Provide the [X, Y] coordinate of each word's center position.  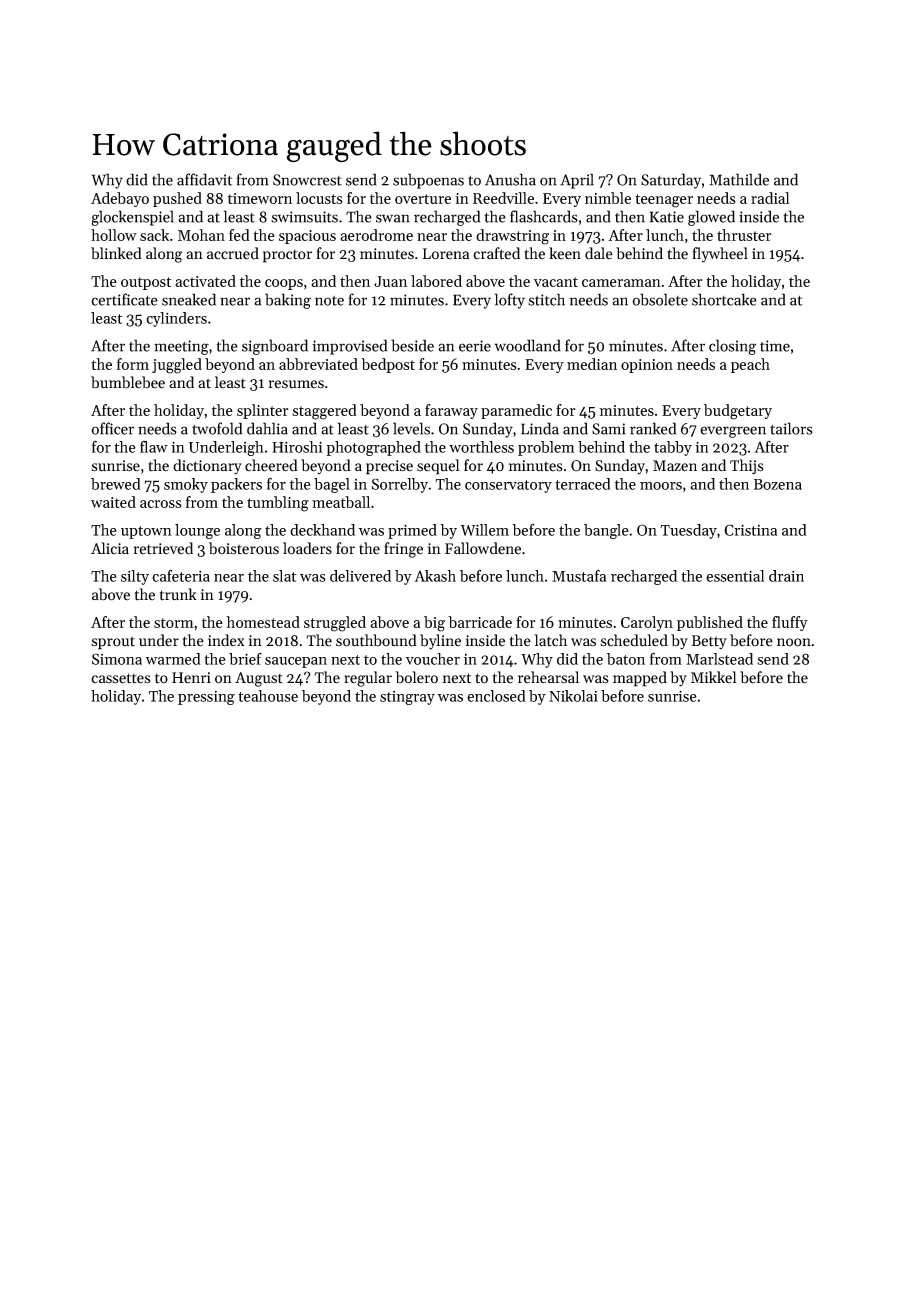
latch [550, 640]
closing [732, 347]
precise [389, 467]
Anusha [510, 179]
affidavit [204, 179]
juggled [177, 366]
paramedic [516, 411]
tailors [791, 428]
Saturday [671, 181]
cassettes [120, 678]
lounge [197, 531]
